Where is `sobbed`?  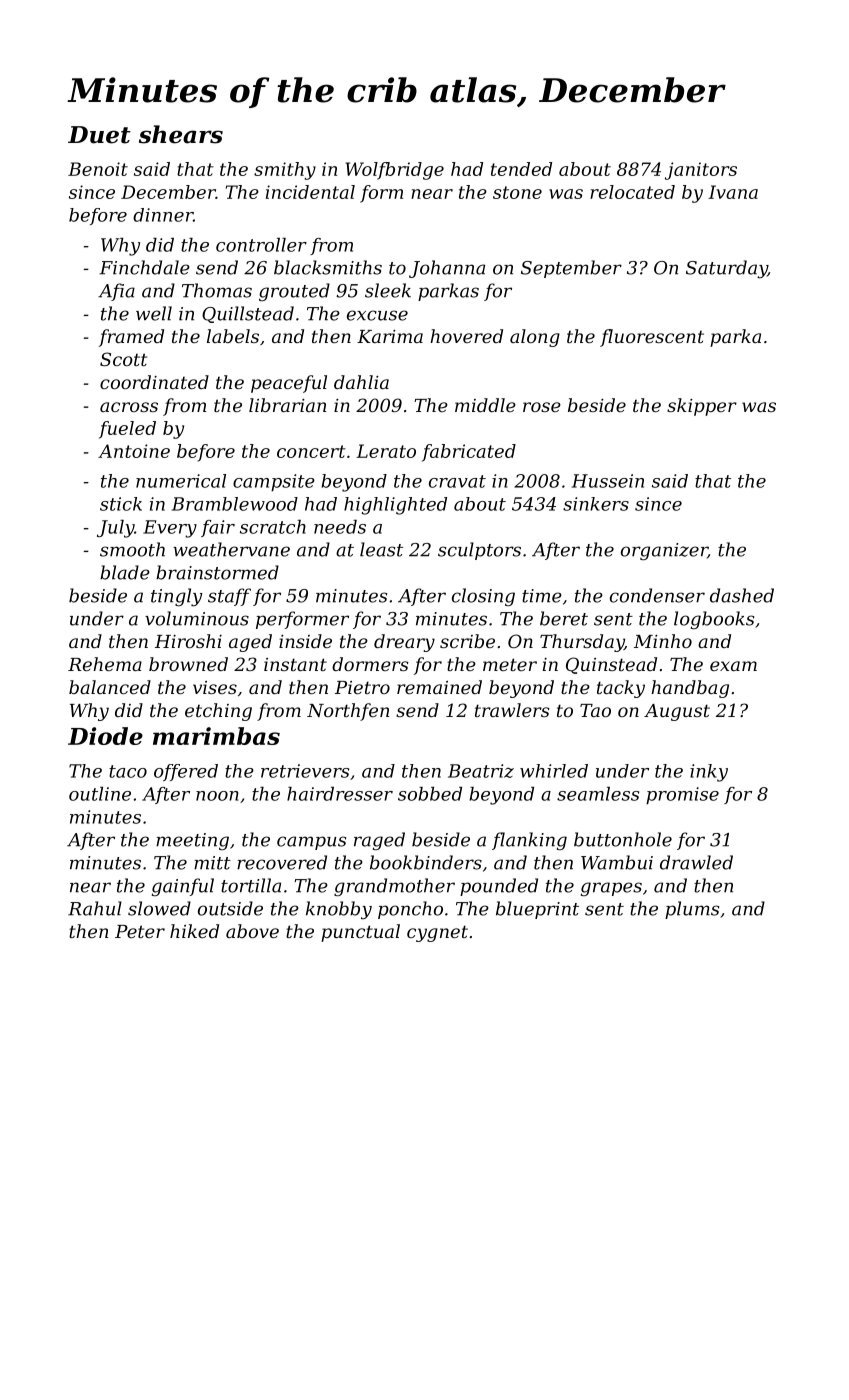
sobbed is located at coordinates (430, 794).
